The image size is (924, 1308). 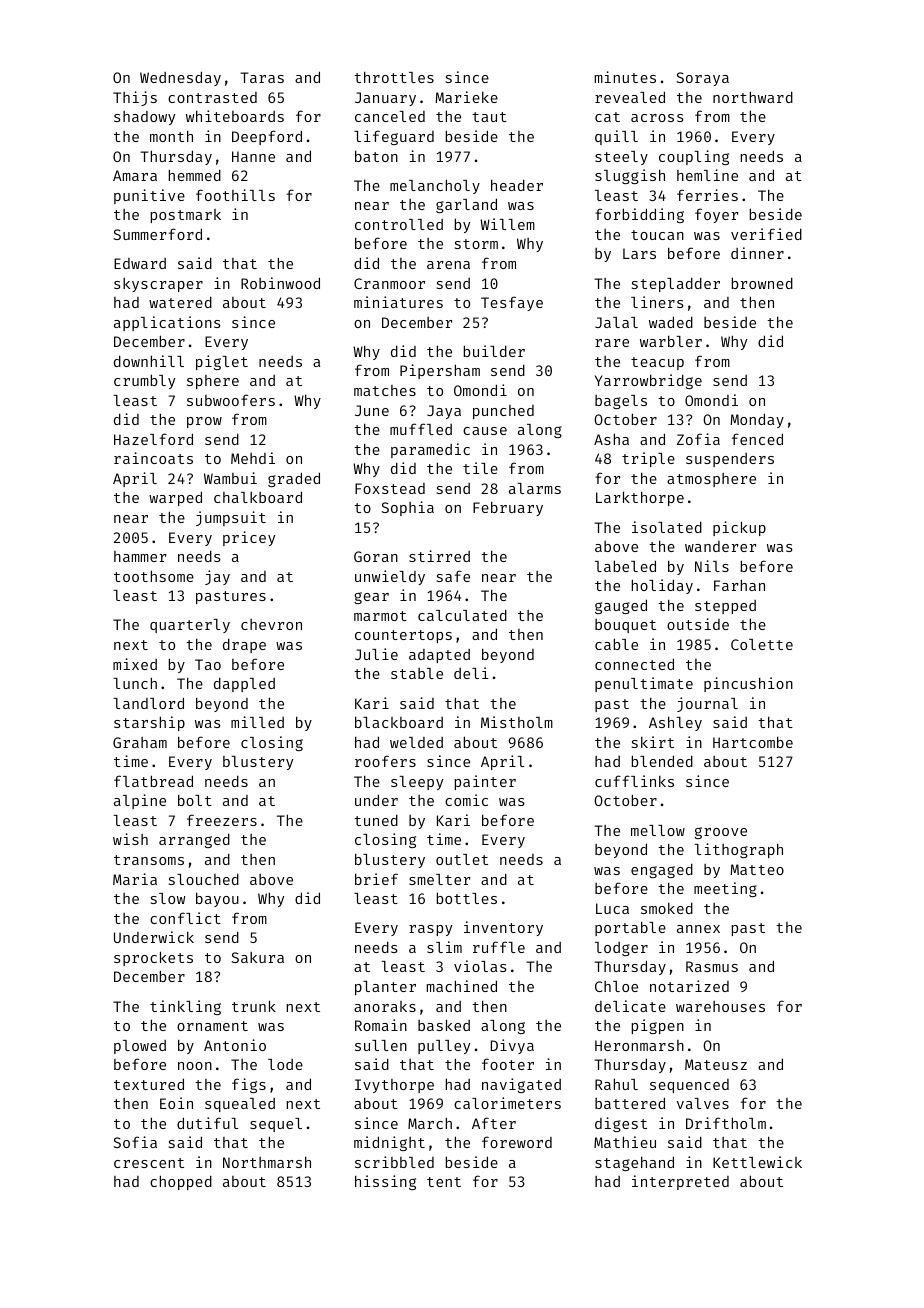 I want to click on controlled, so click(x=399, y=224).
